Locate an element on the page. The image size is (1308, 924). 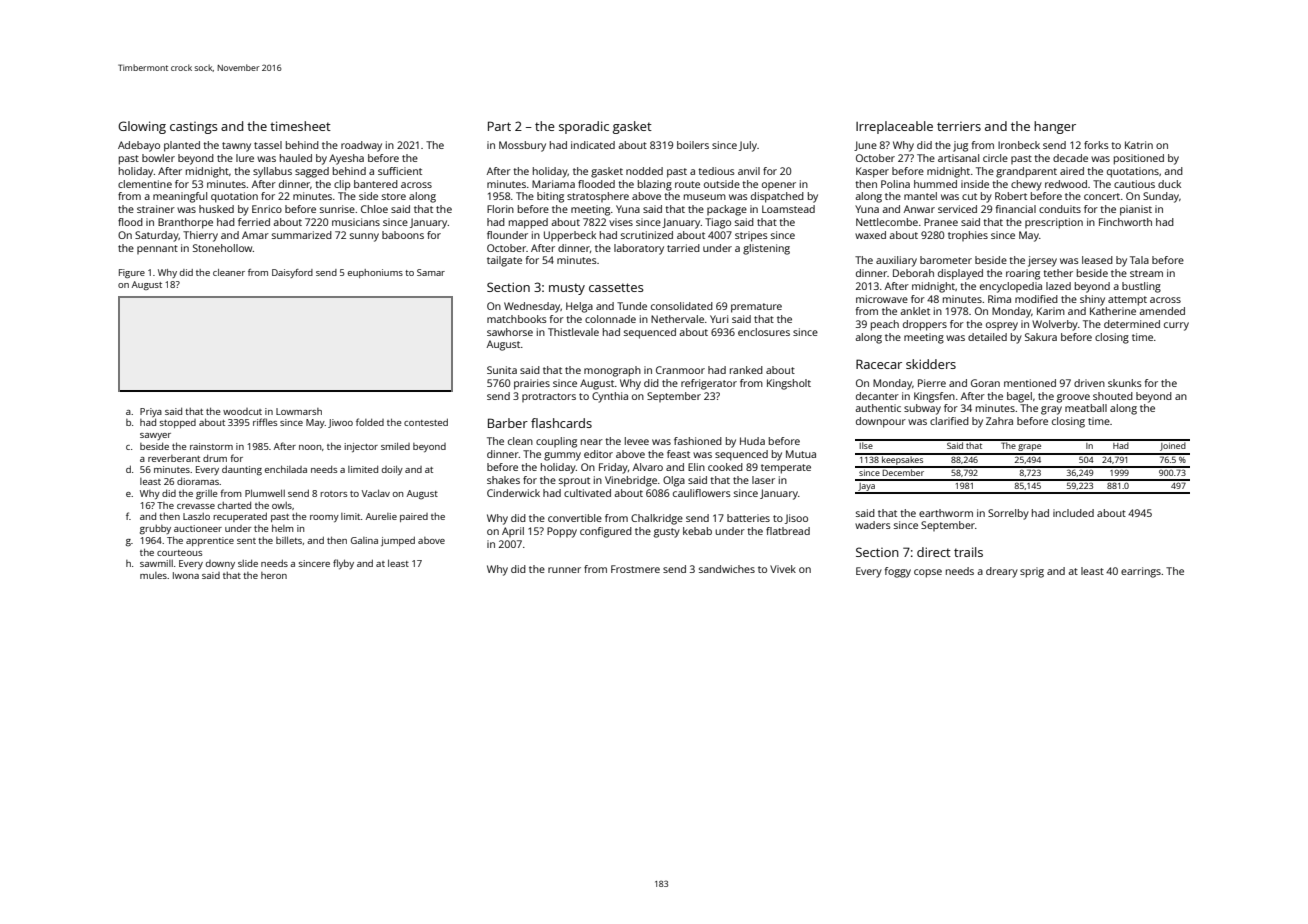
Iwona is located at coordinates (186, 575).
